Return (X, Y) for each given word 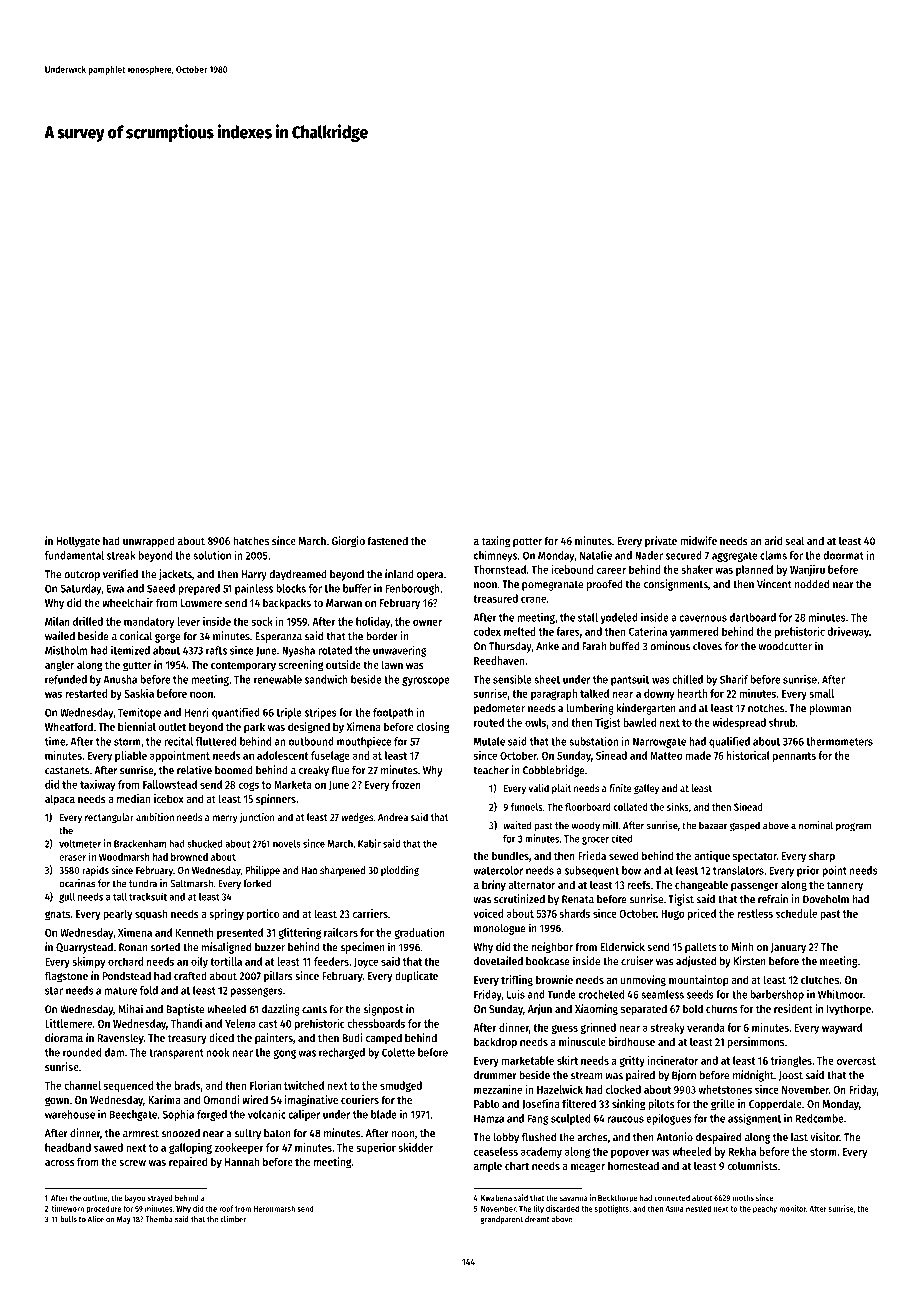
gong (284, 1054)
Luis (516, 994)
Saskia (139, 693)
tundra (143, 883)
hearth (692, 693)
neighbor (552, 948)
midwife (698, 540)
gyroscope (426, 681)
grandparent (502, 1220)
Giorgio (348, 542)
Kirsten (750, 961)
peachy (765, 1209)
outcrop (82, 576)
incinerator (672, 1060)
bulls (68, 1219)
